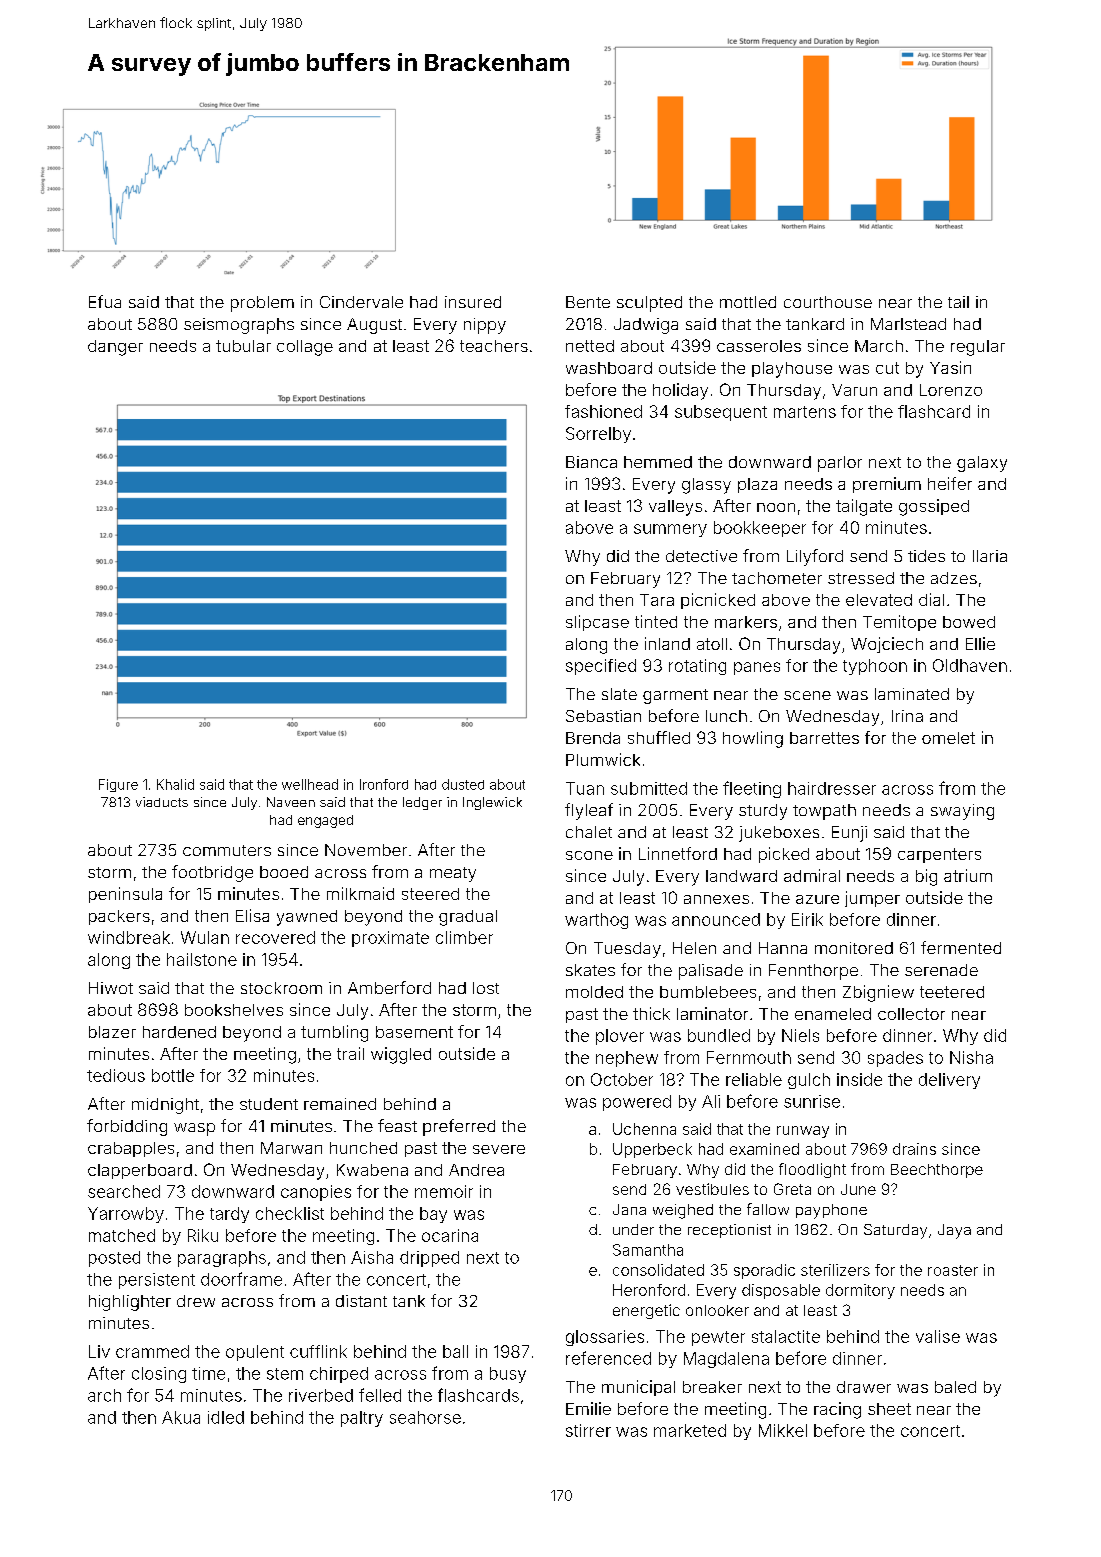  What do you see at coordinates (115, 348) in the document?
I see `danger` at bounding box center [115, 348].
